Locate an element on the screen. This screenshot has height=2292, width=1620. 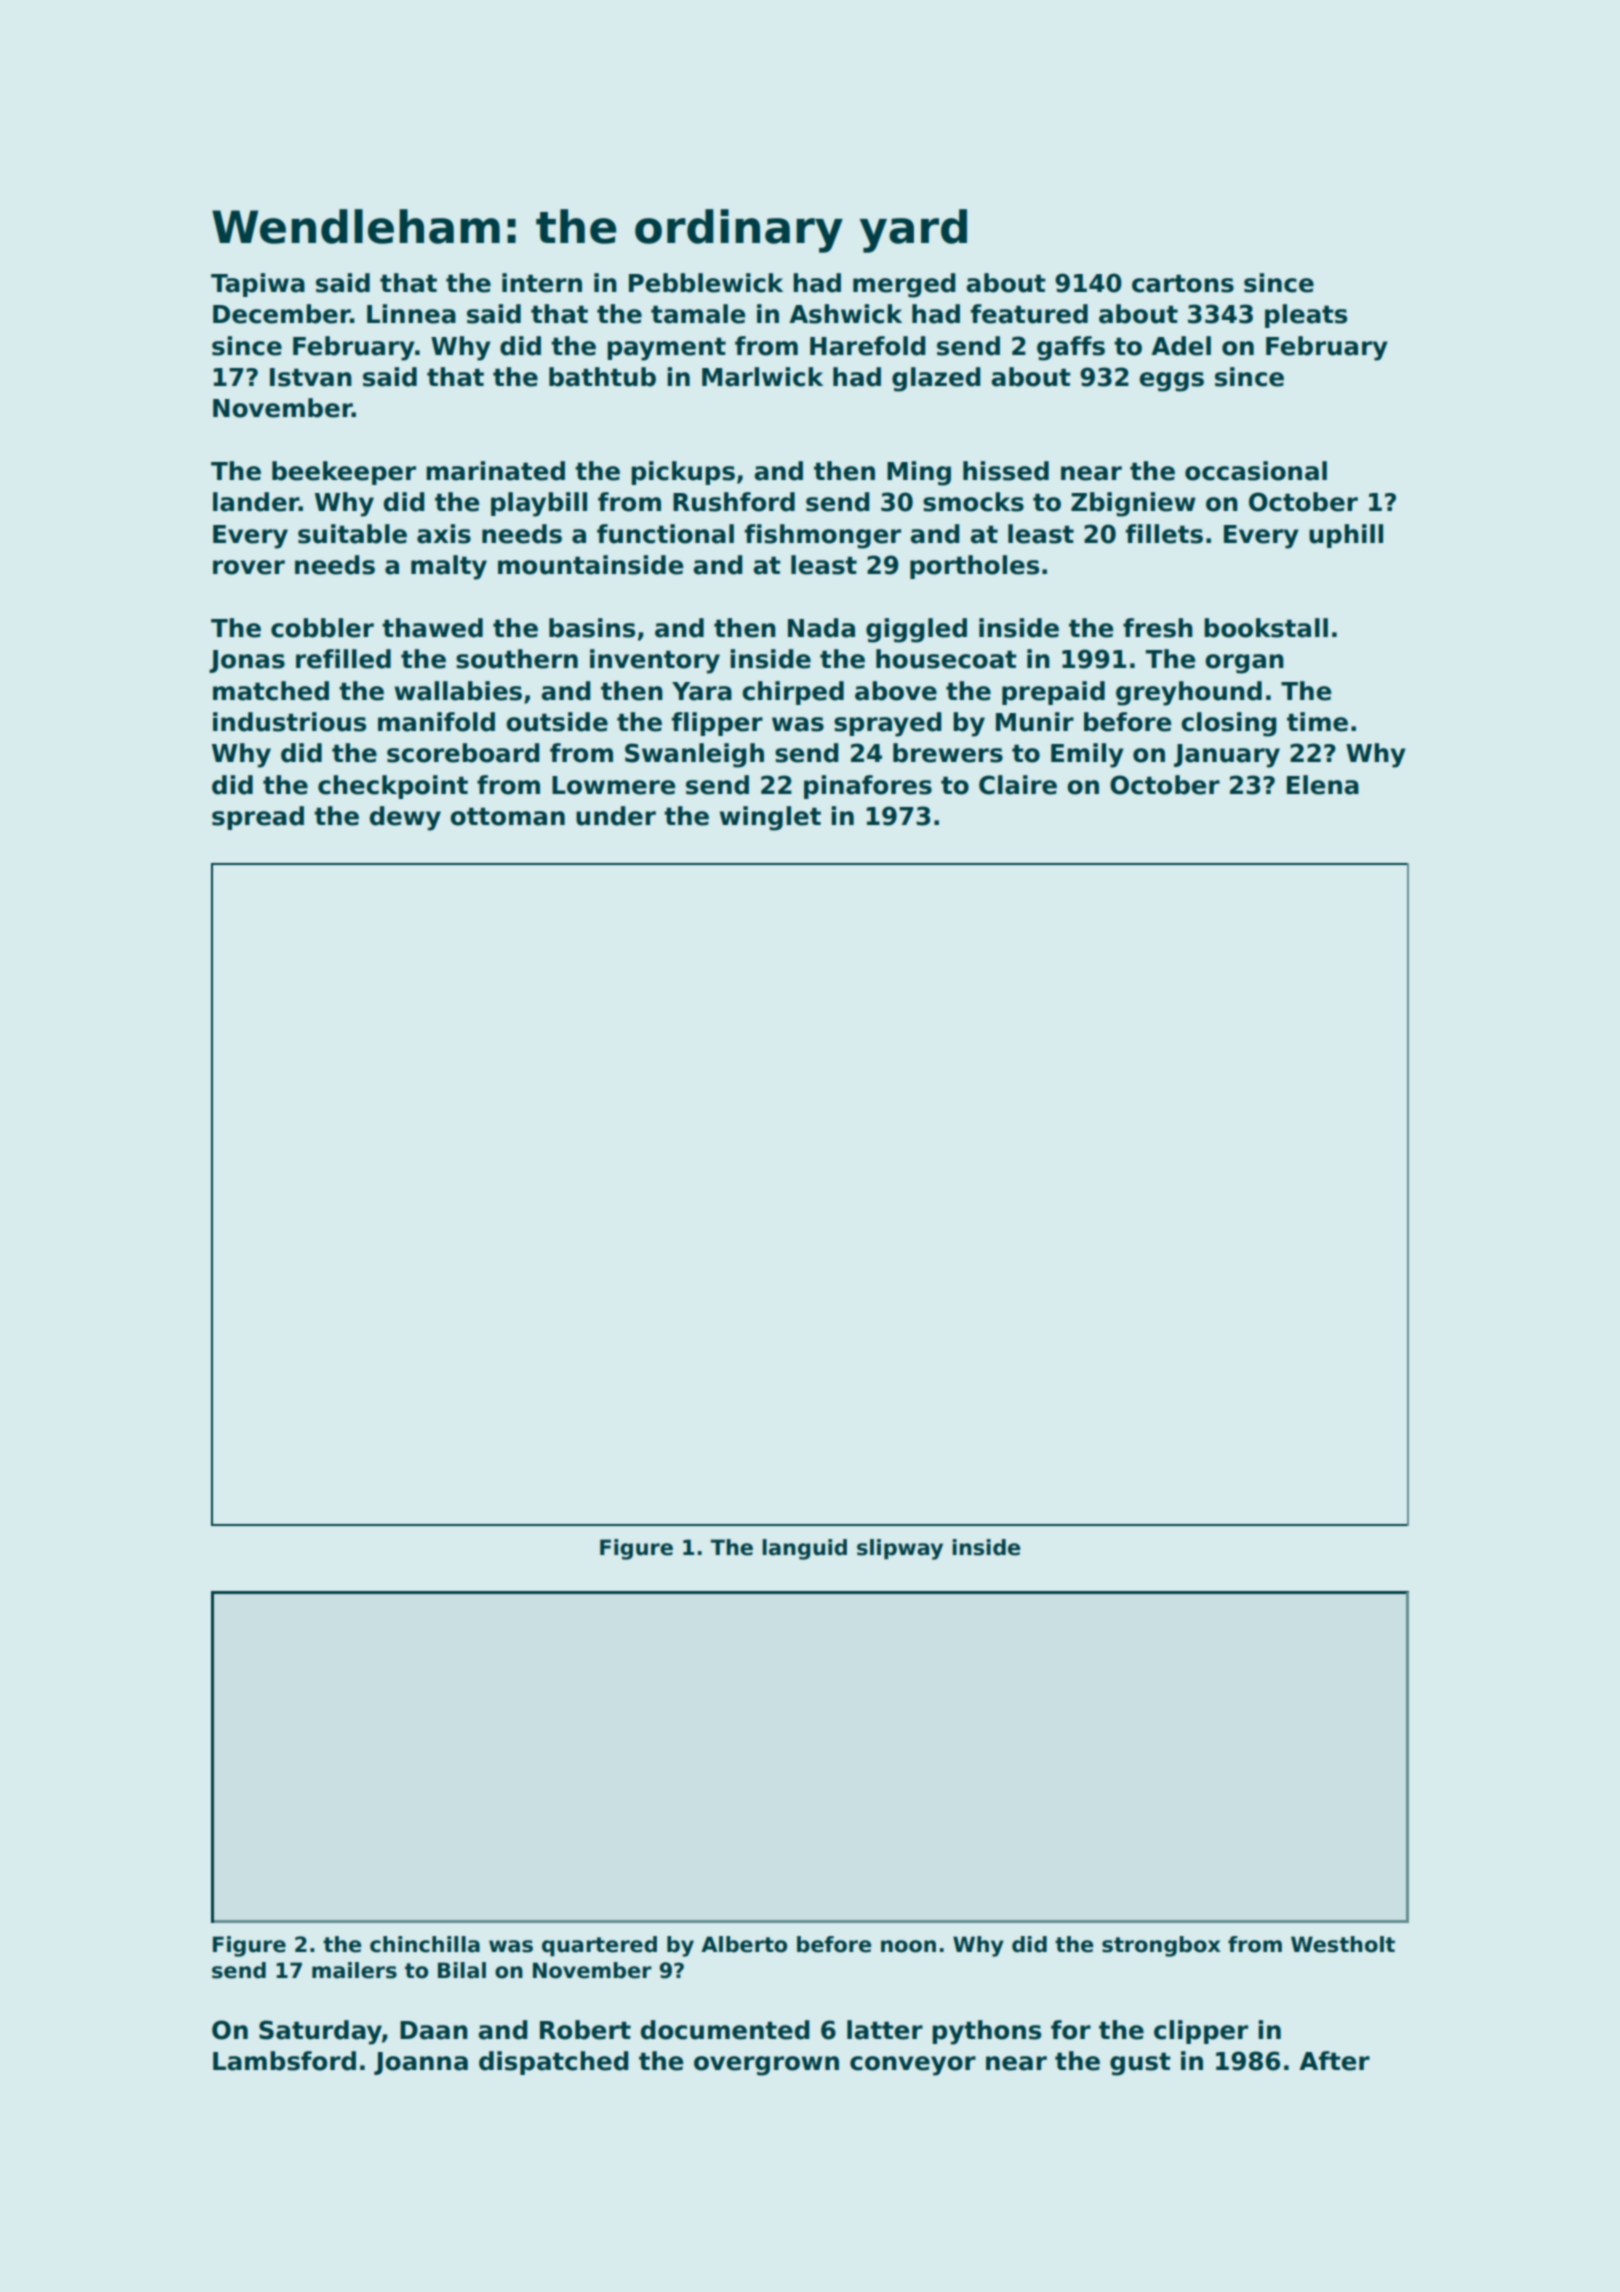
fresh is located at coordinates (1158, 628).
